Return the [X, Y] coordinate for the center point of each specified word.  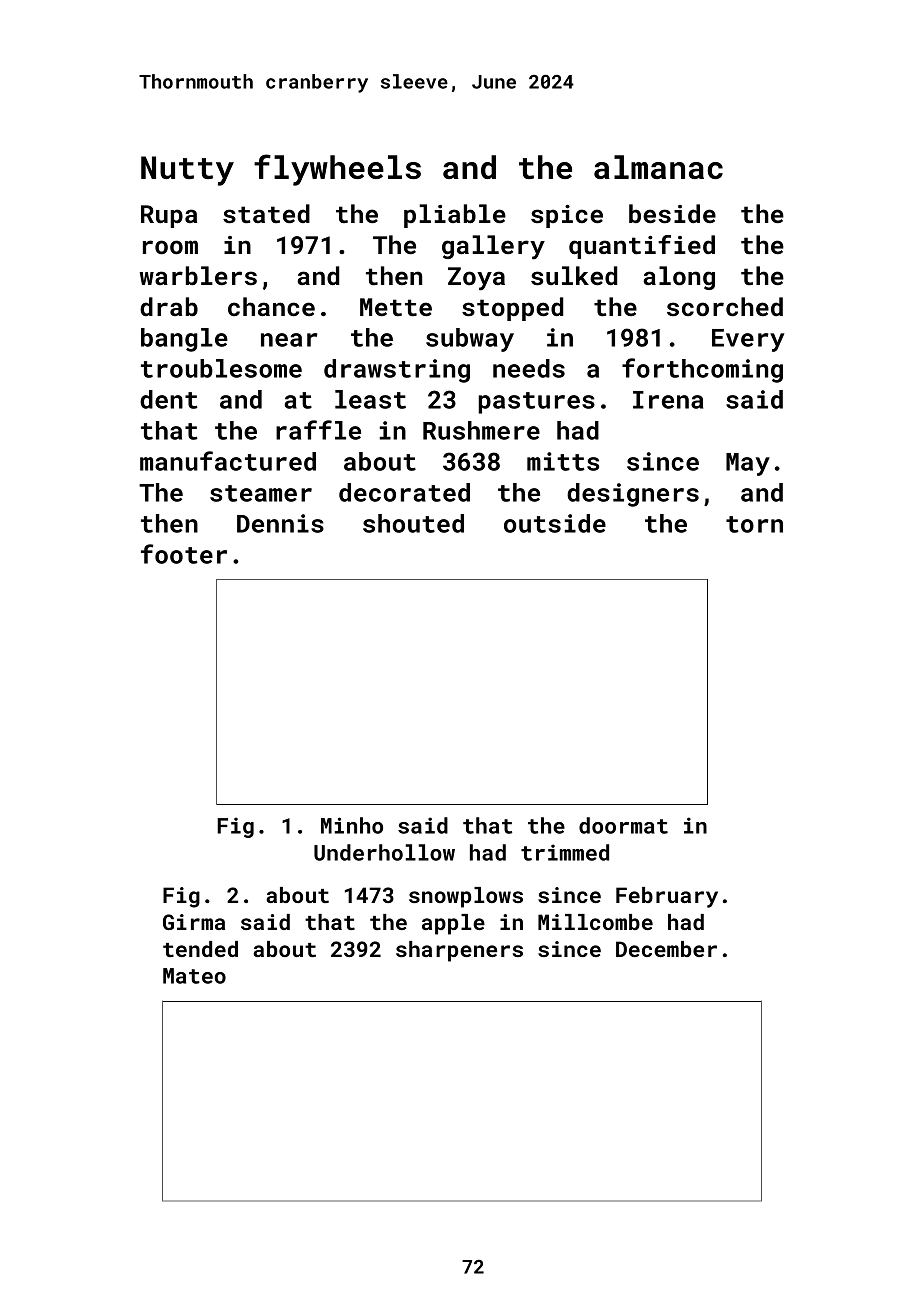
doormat [623, 825]
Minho [352, 825]
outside [555, 523]
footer [184, 554]
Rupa [169, 216]
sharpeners [459, 951]
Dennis [280, 523]
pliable [455, 216]
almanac [658, 167]
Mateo [194, 976]
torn [754, 524]
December [666, 949]
